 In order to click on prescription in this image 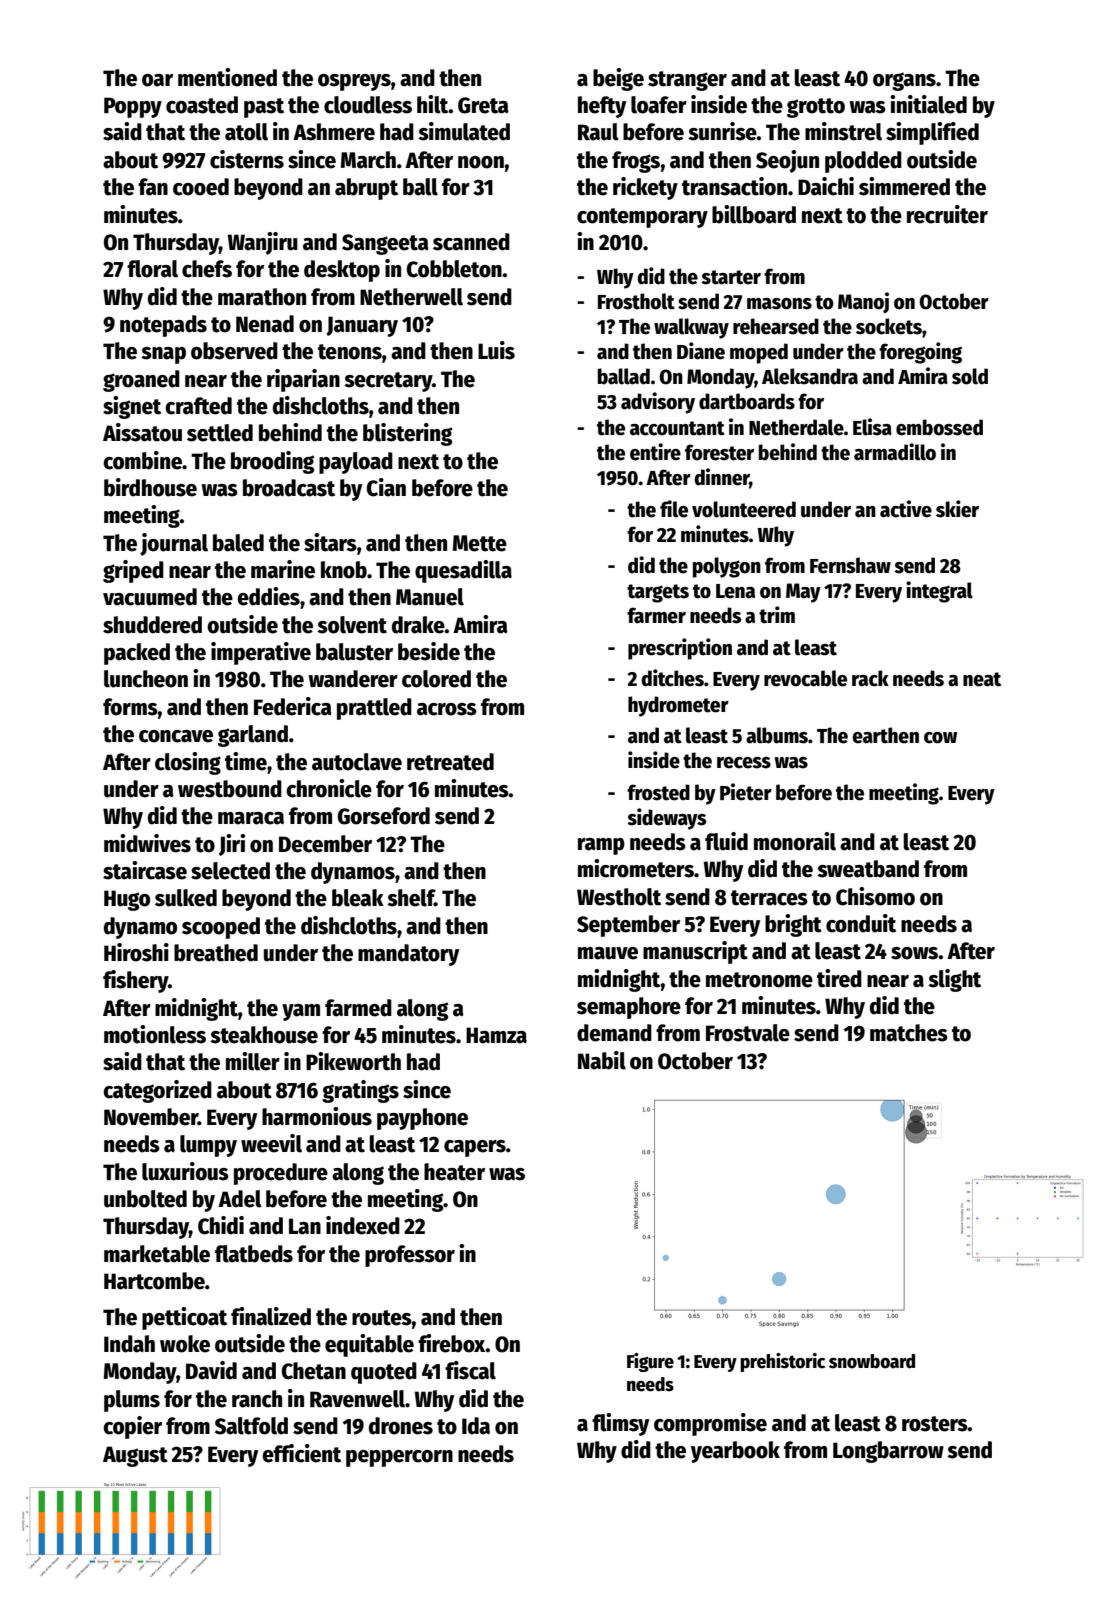, I will do `click(680, 649)`.
